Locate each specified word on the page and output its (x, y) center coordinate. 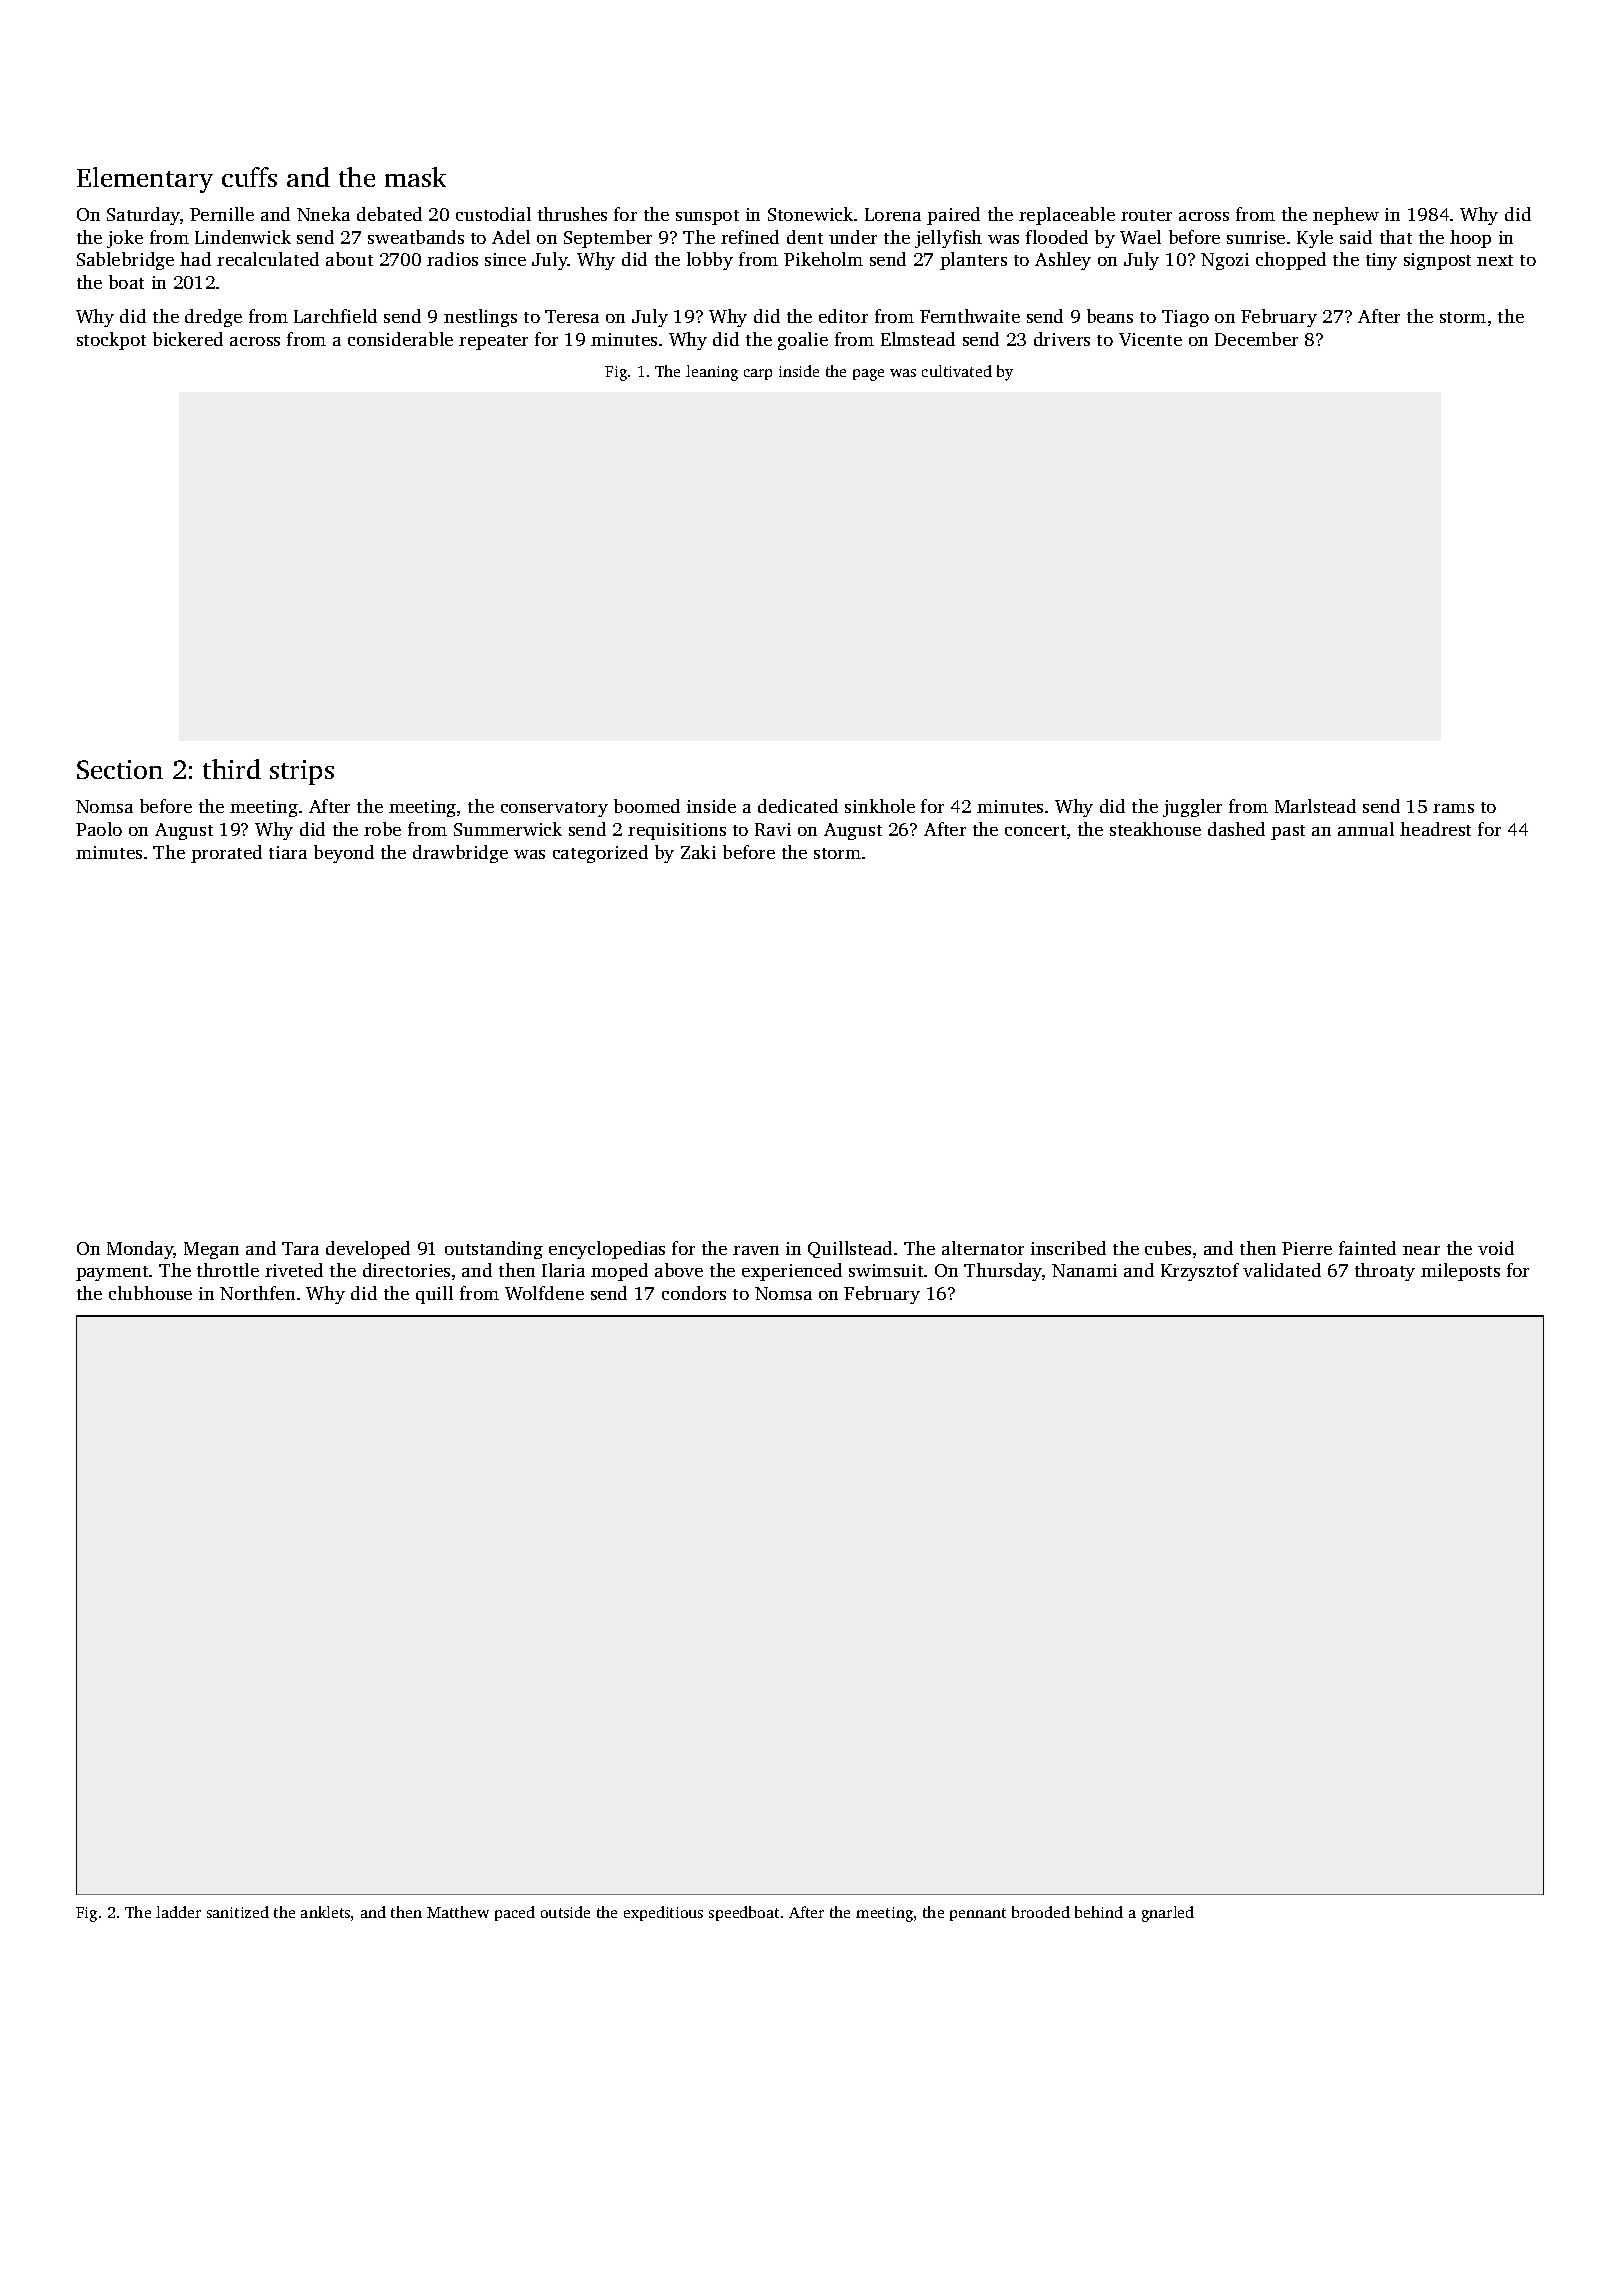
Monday (140, 1250)
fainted (1367, 1248)
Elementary (145, 180)
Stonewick (810, 214)
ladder (178, 1912)
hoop (1470, 239)
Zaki (698, 852)
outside (565, 1912)
